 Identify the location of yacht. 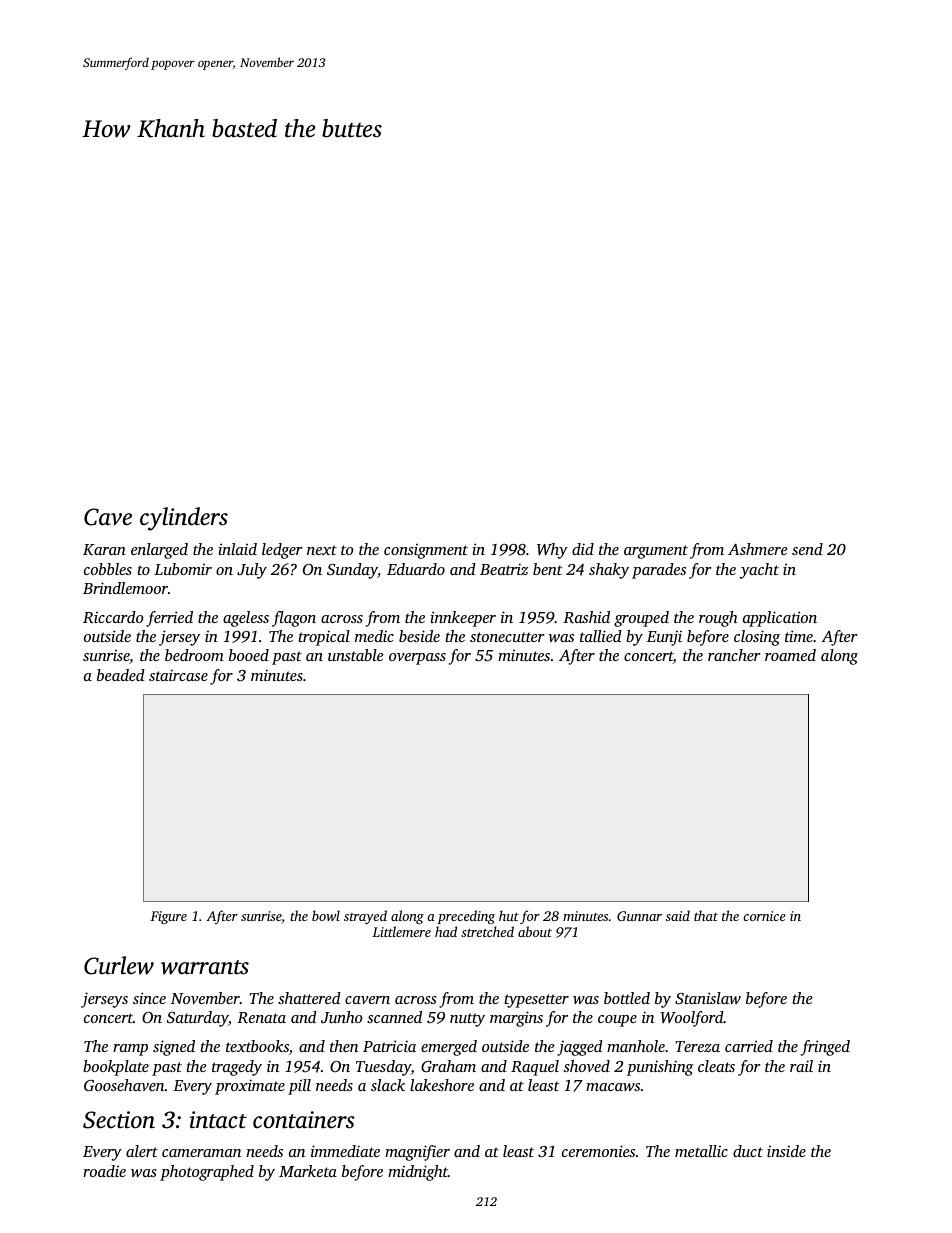
(759, 571).
